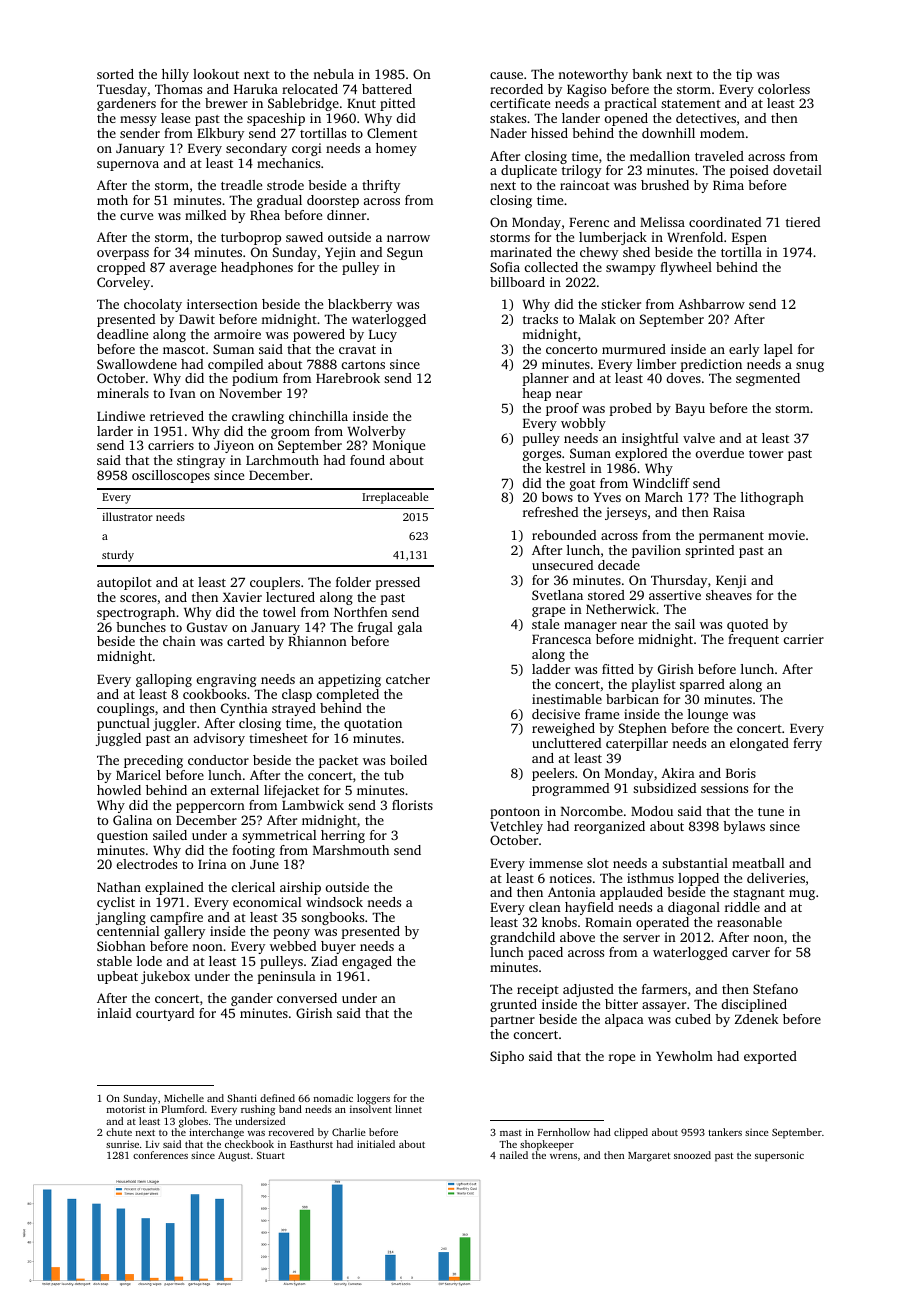  What do you see at coordinates (556, 714) in the screenshot?
I see `decisive` at bounding box center [556, 714].
